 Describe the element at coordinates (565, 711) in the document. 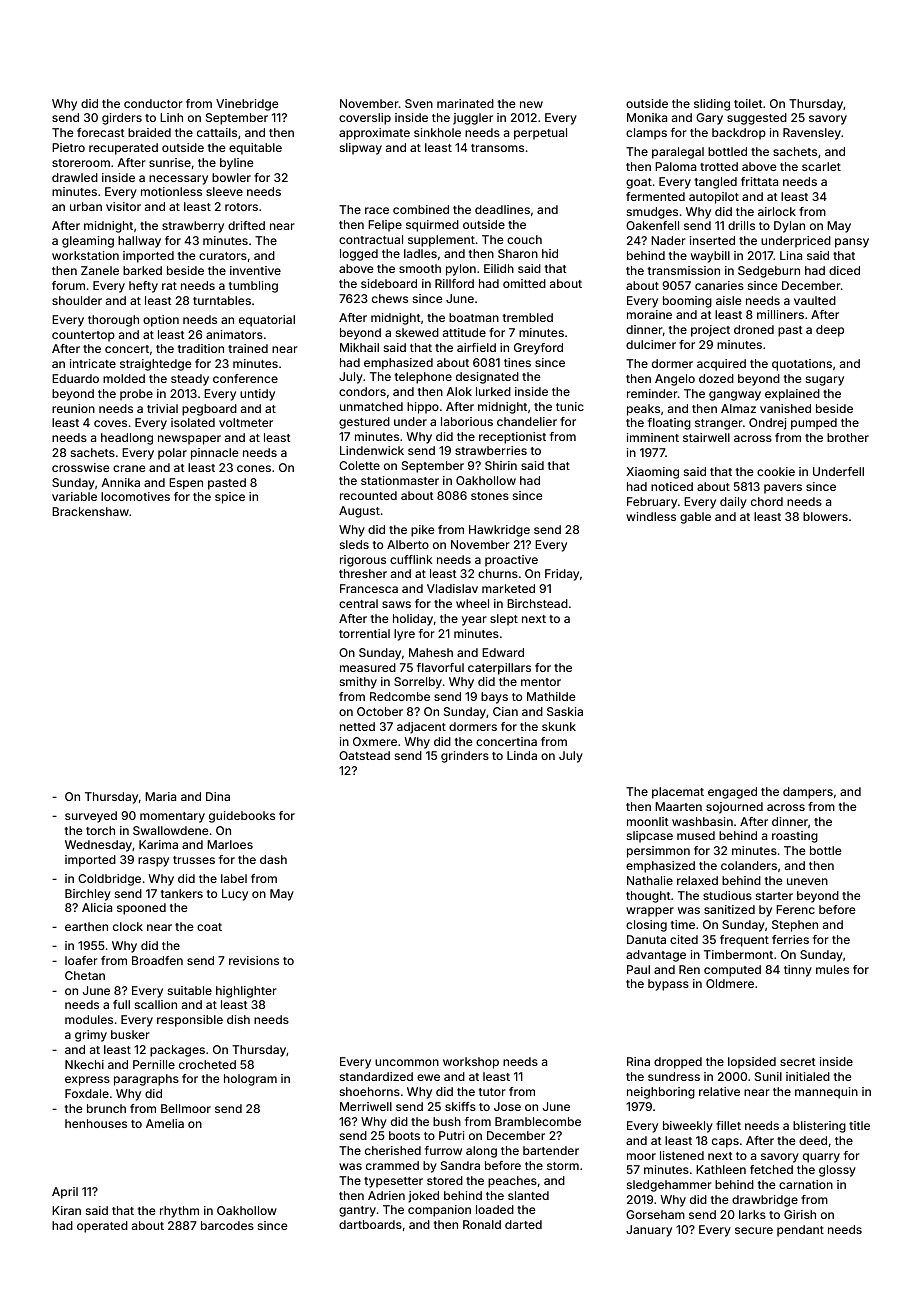

I see `Saskia` at that location.
